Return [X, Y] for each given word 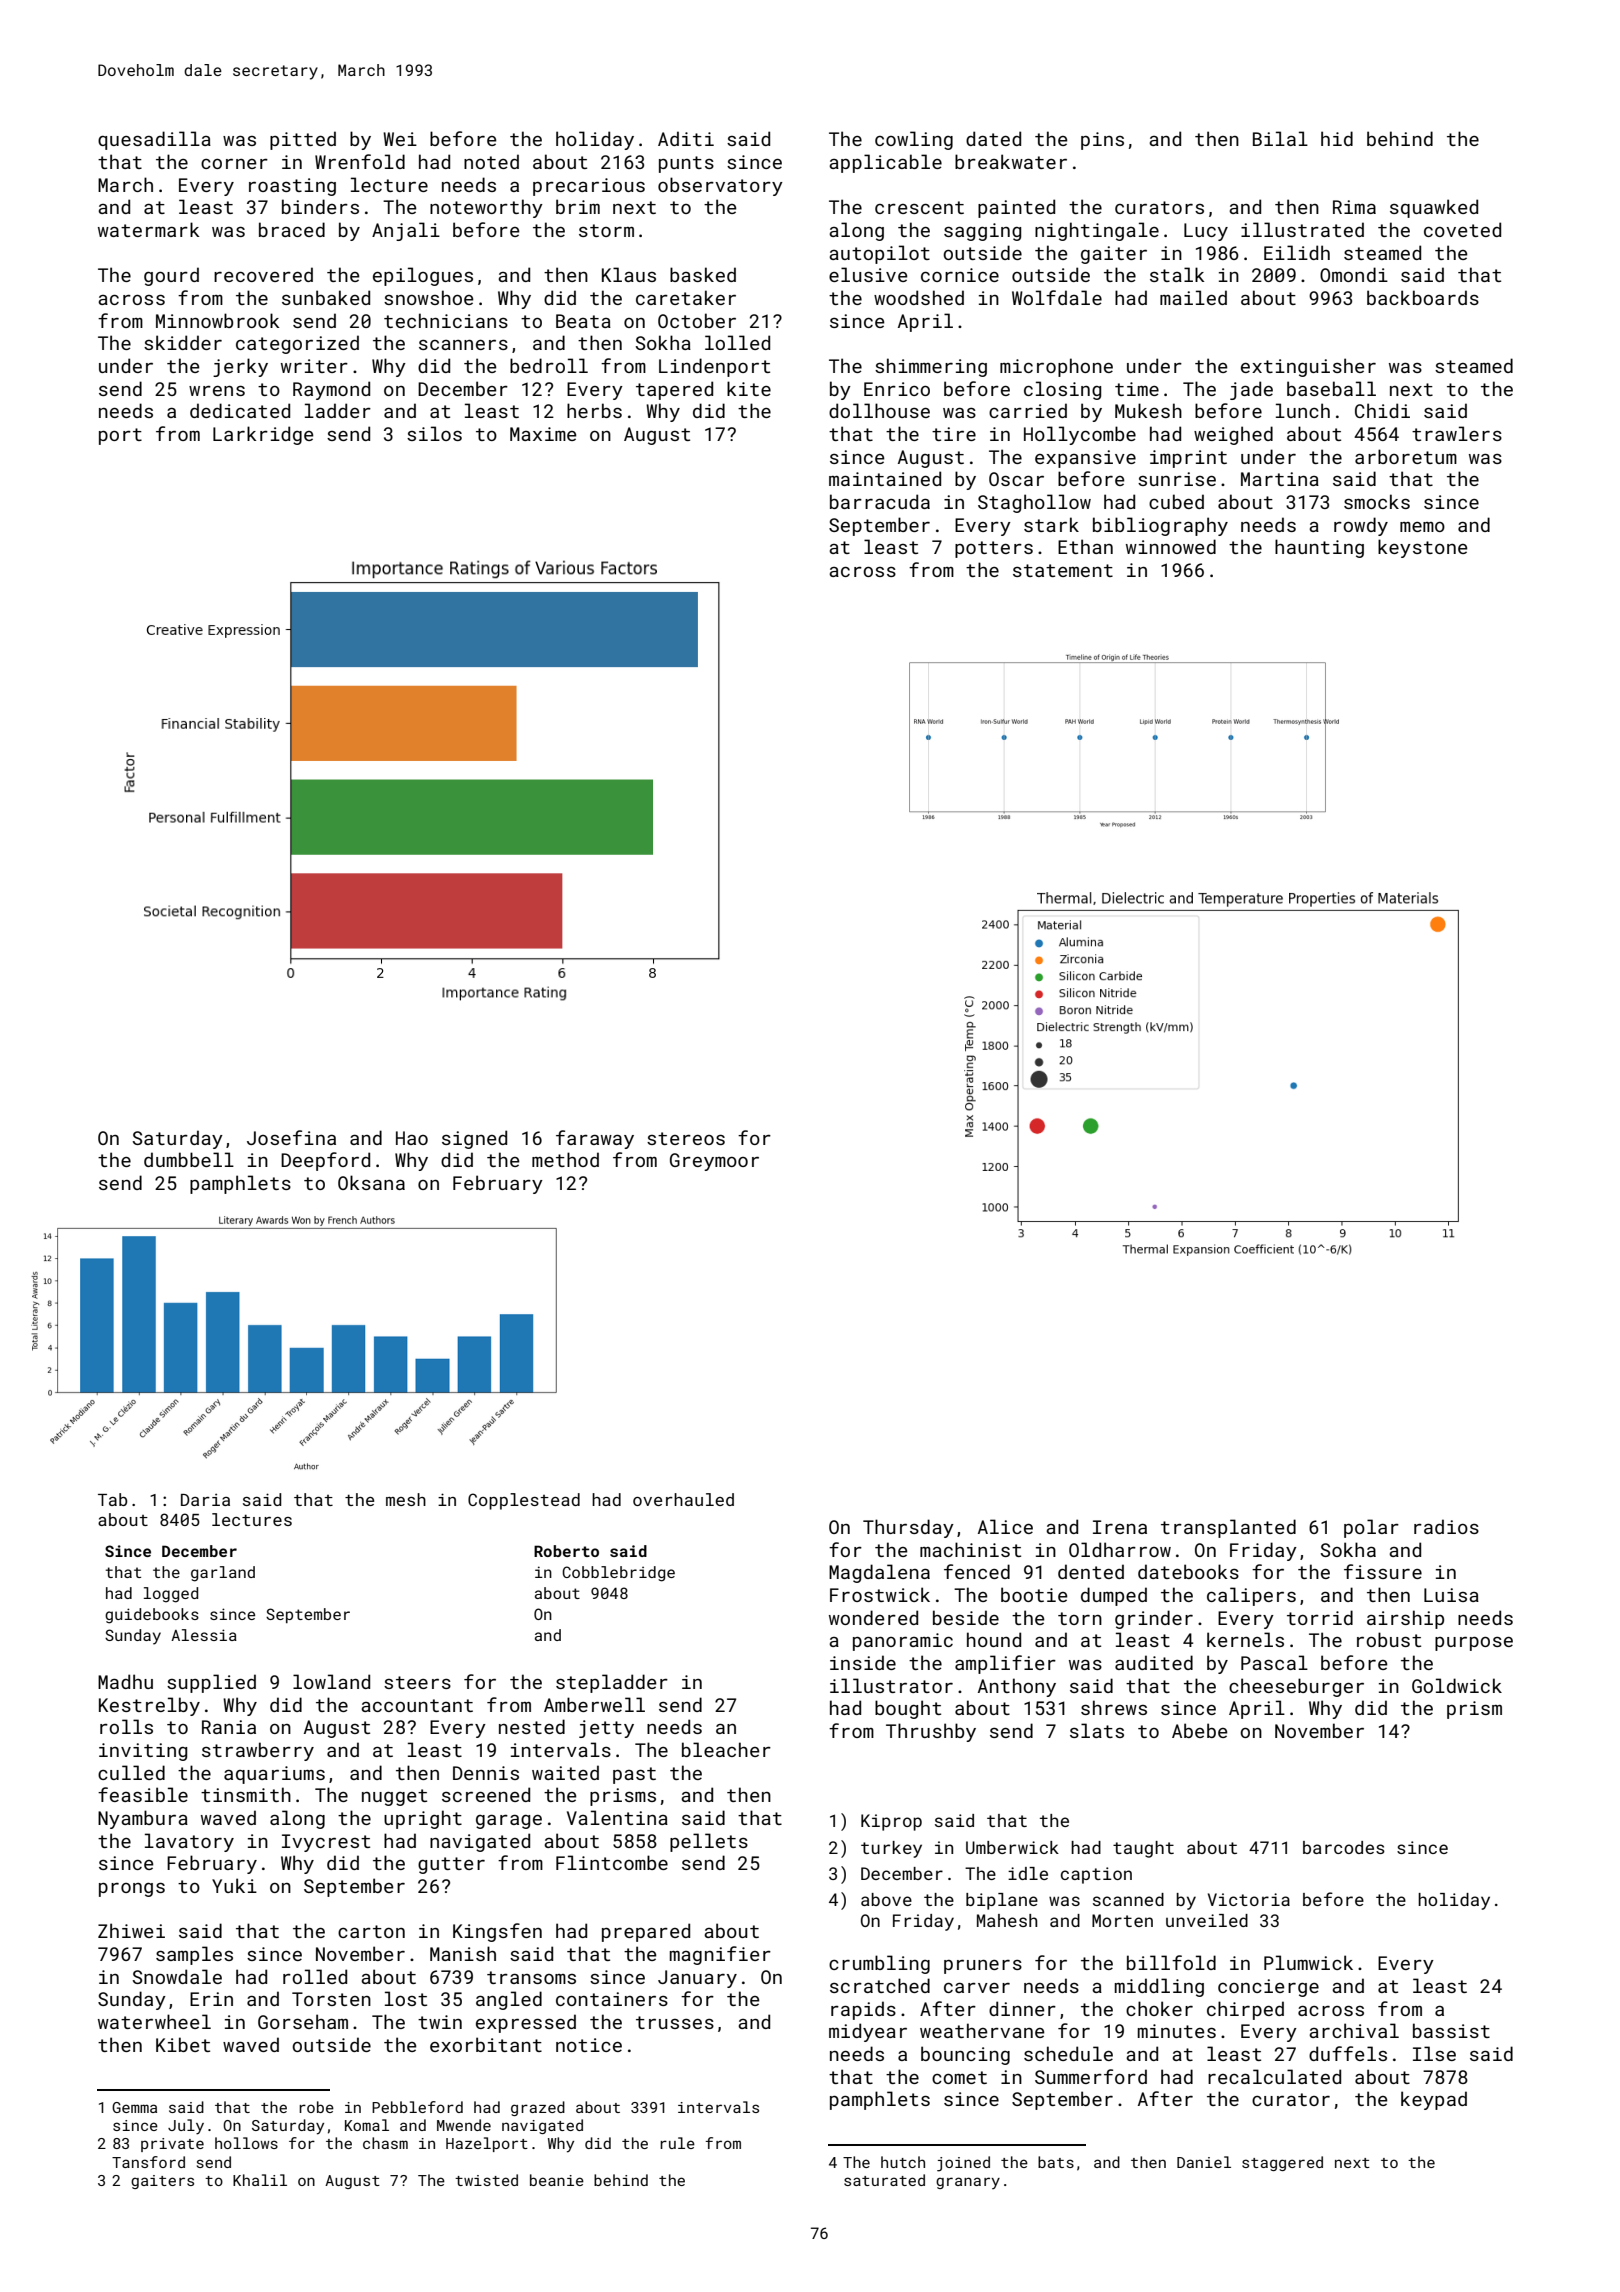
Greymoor [714, 1162]
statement [1063, 570]
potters [994, 549]
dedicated [240, 410]
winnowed [1171, 546]
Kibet [183, 2044]
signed [474, 1139]
